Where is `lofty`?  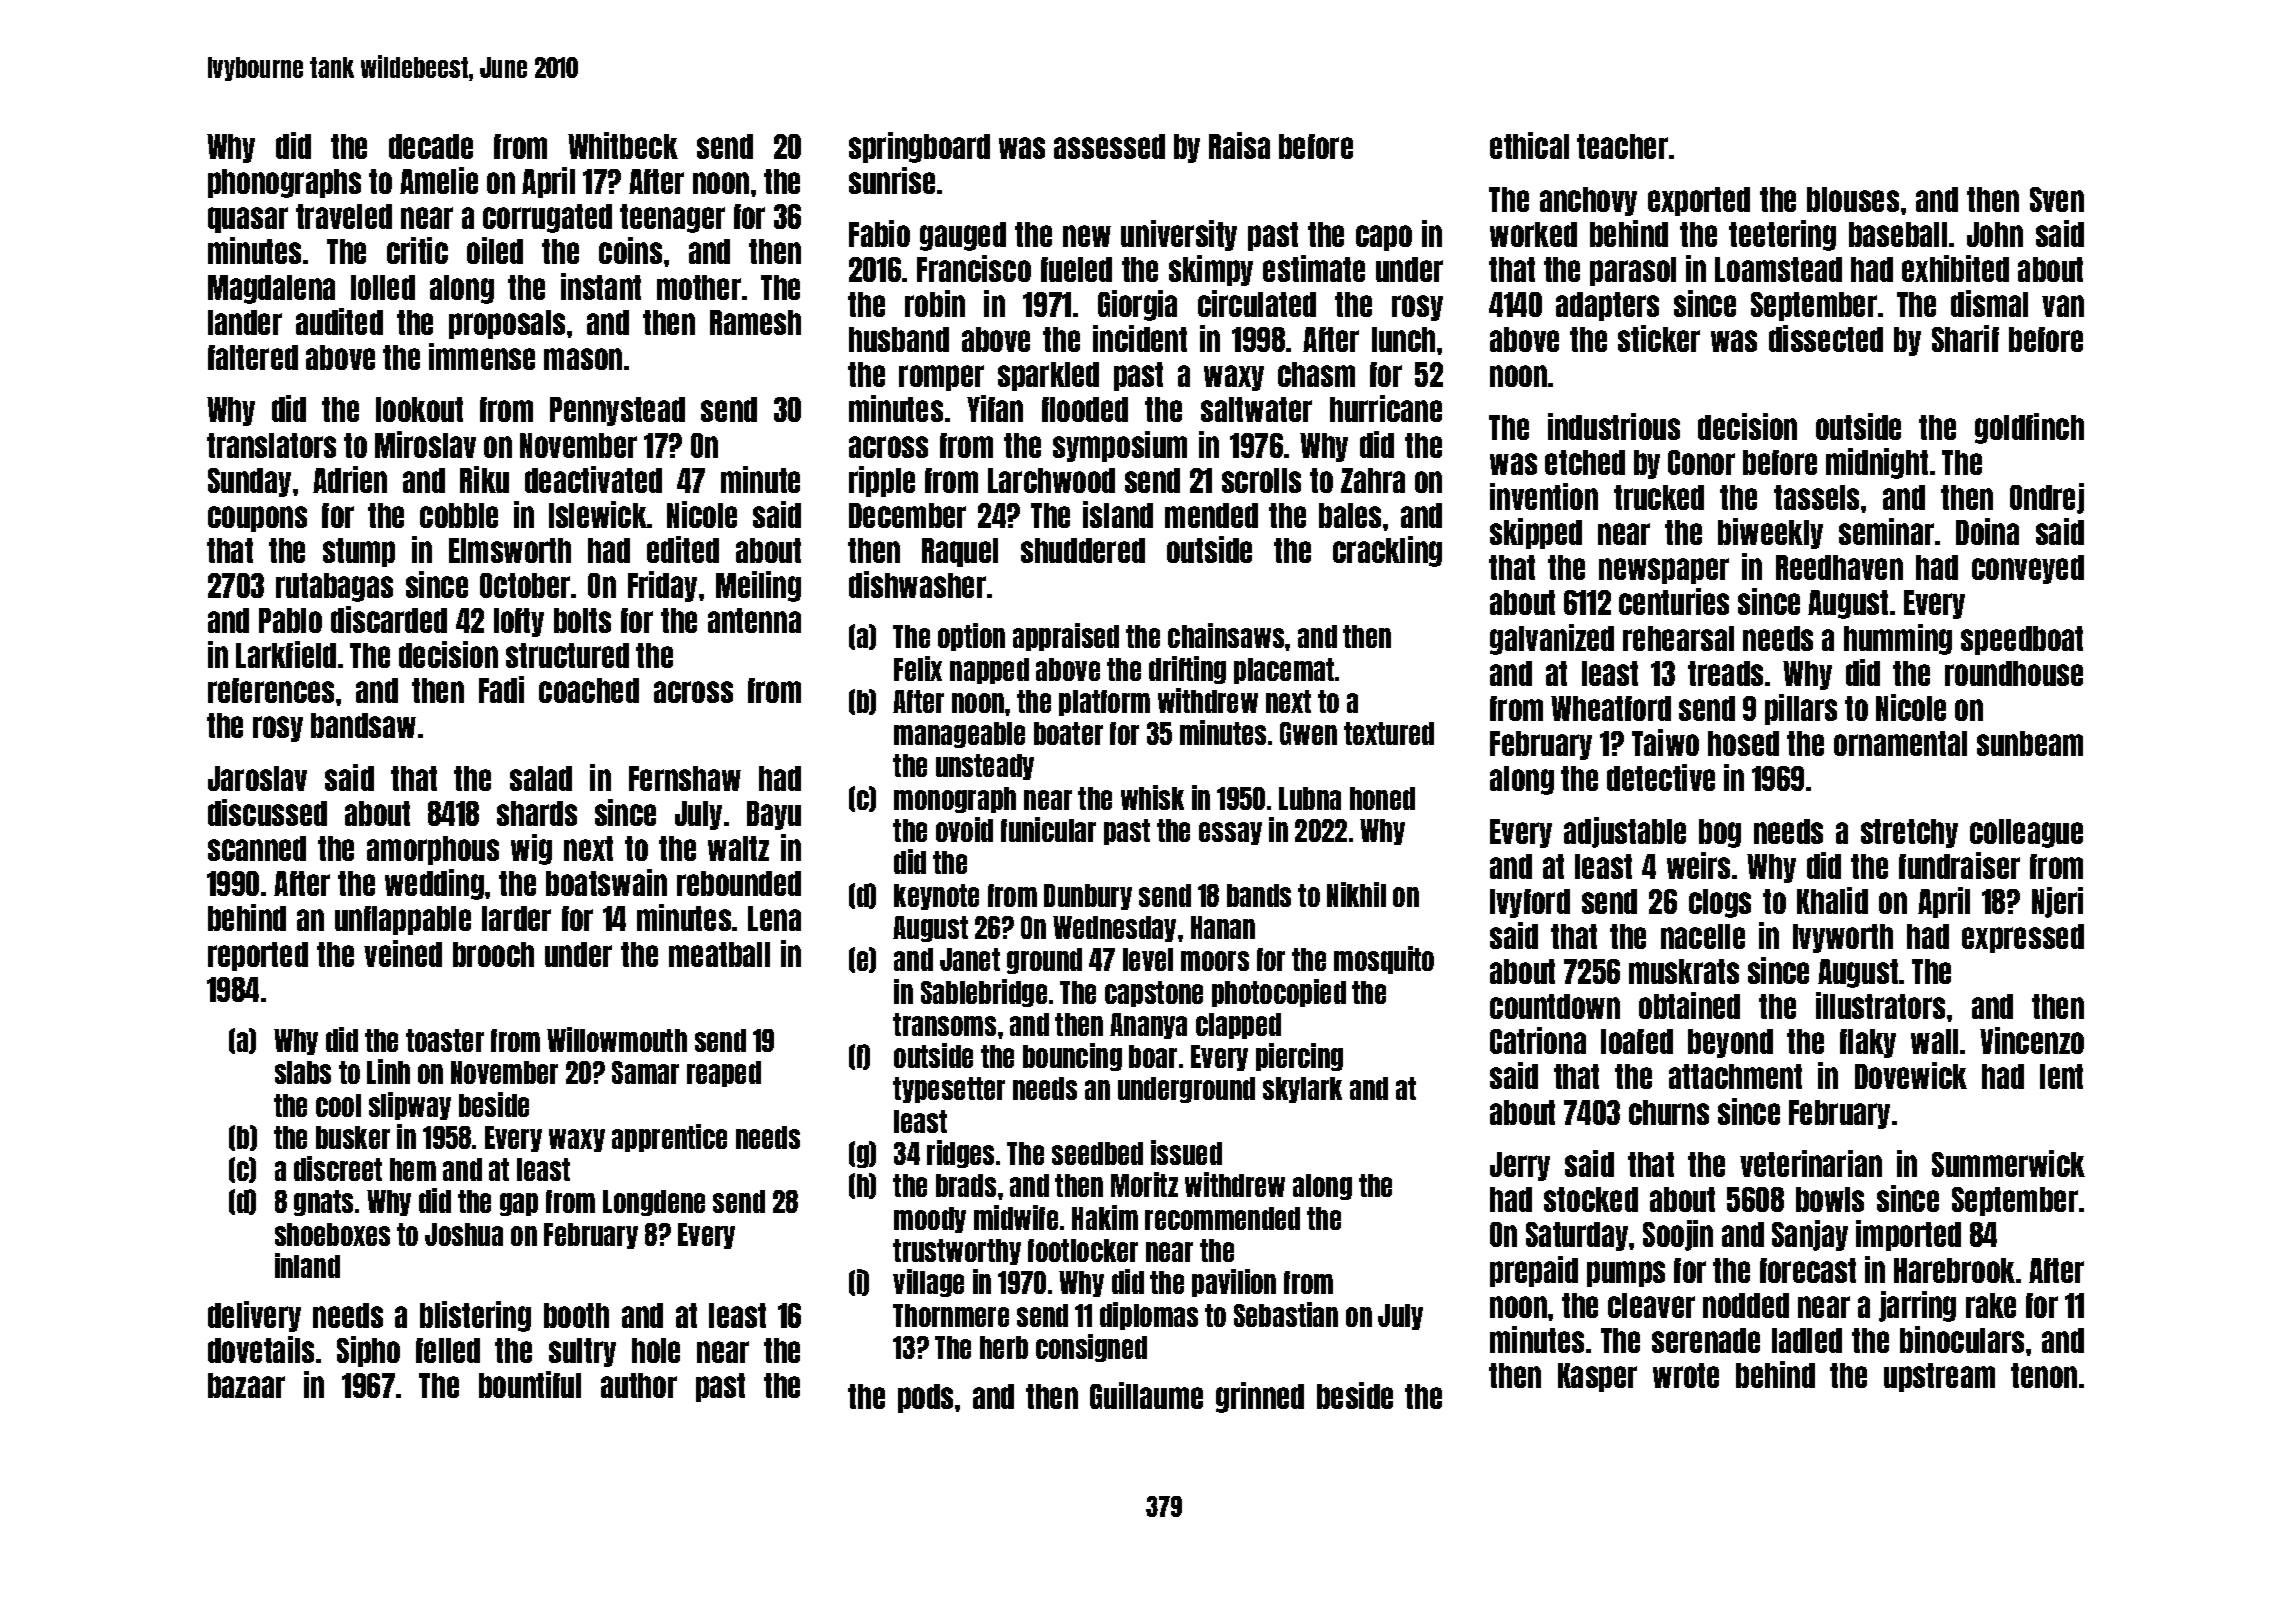
lofty is located at coordinates (519, 622).
